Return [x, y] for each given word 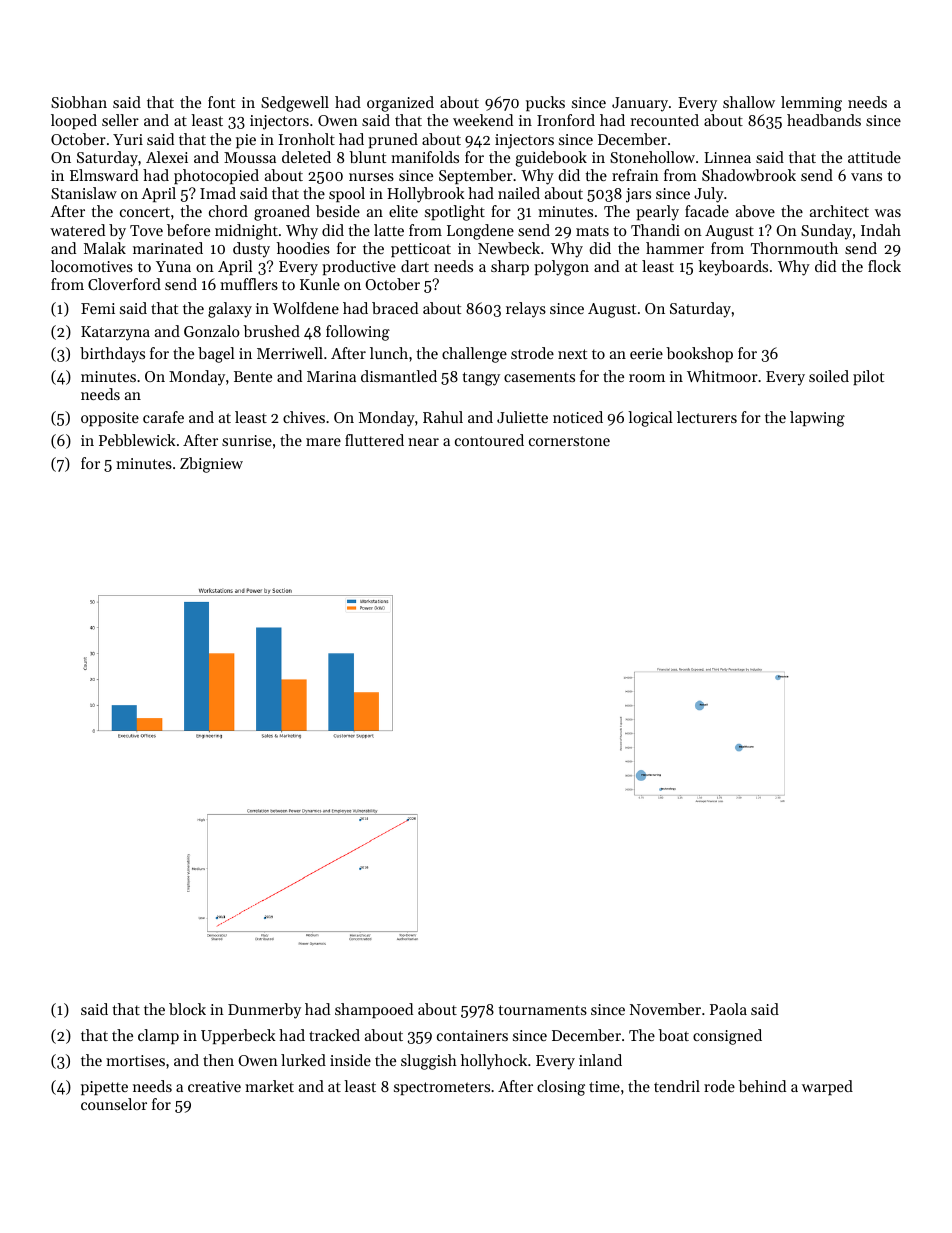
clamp [158, 1036]
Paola [728, 1009]
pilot [868, 377]
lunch [389, 353]
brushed [271, 331]
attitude [874, 157]
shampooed [374, 1010]
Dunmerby [264, 1011]
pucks [545, 103]
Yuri [128, 139]
